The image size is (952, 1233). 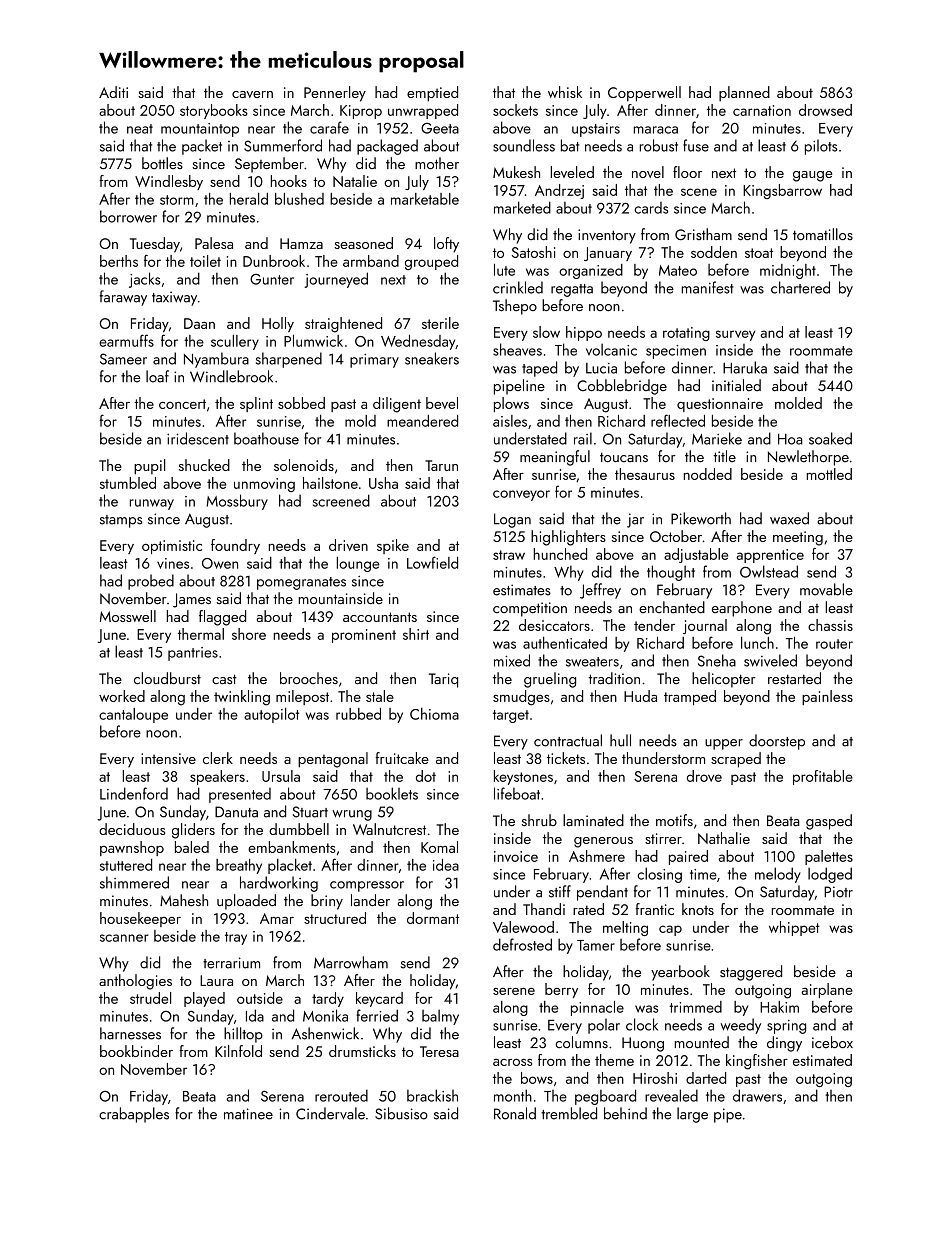 What do you see at coordinates (301, 403) in the screenshot?
I see `sobbed` at bounding box center [301, 403].
